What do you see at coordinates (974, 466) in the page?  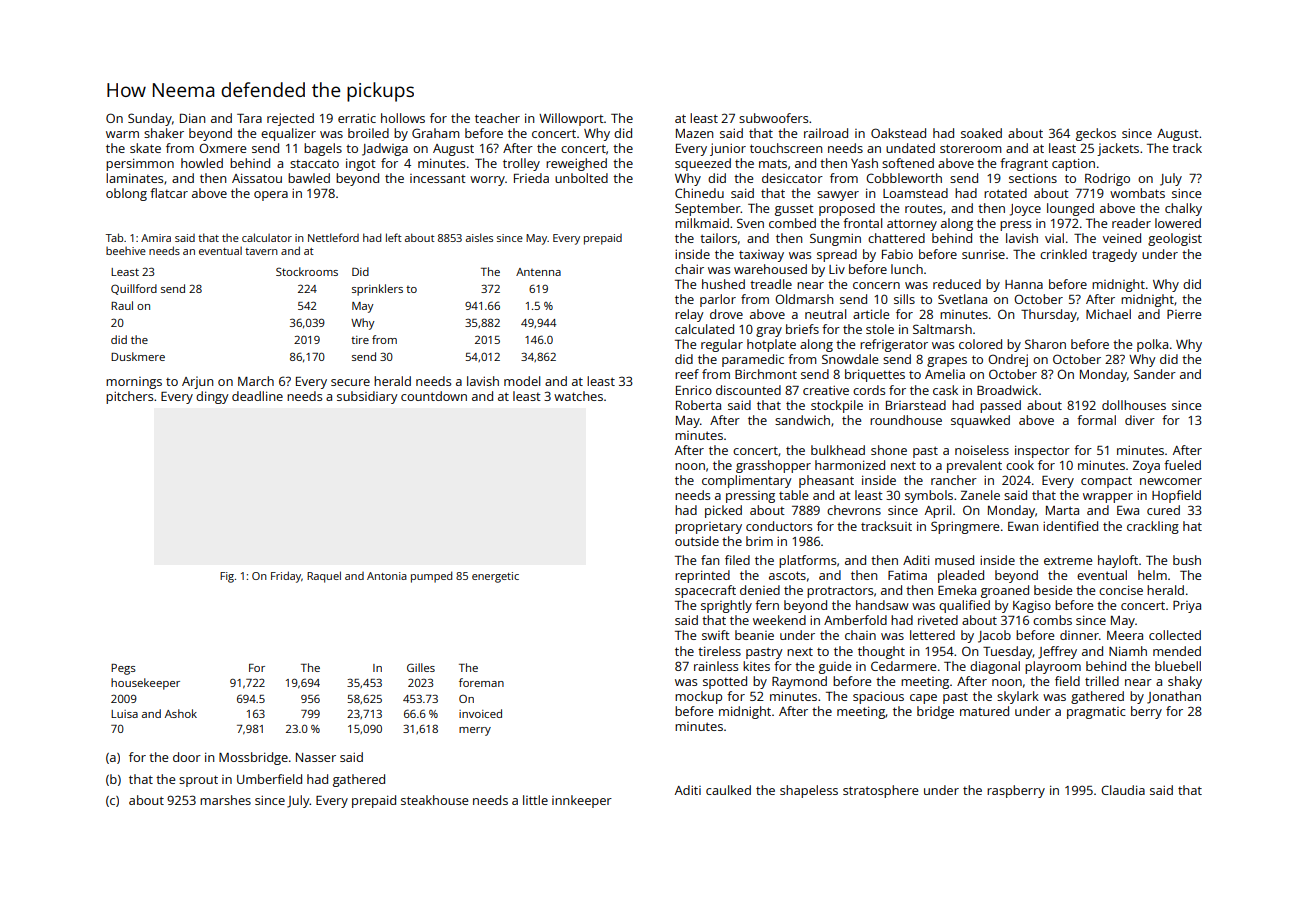 I see `prevalent` at bounding box center [974, 466].
